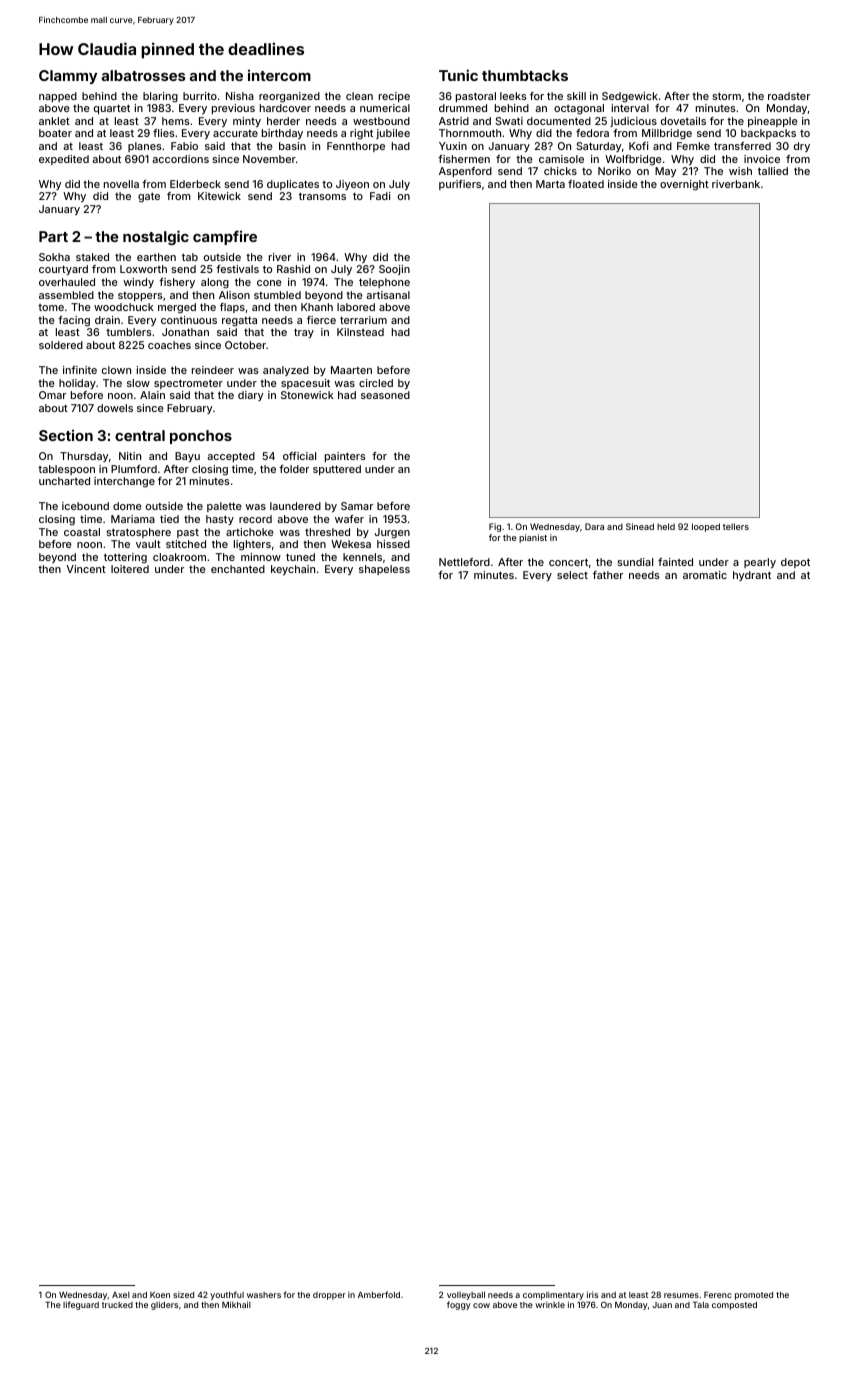 The image size is (849, 1400). I want to click on staked, so click(92, 257).
